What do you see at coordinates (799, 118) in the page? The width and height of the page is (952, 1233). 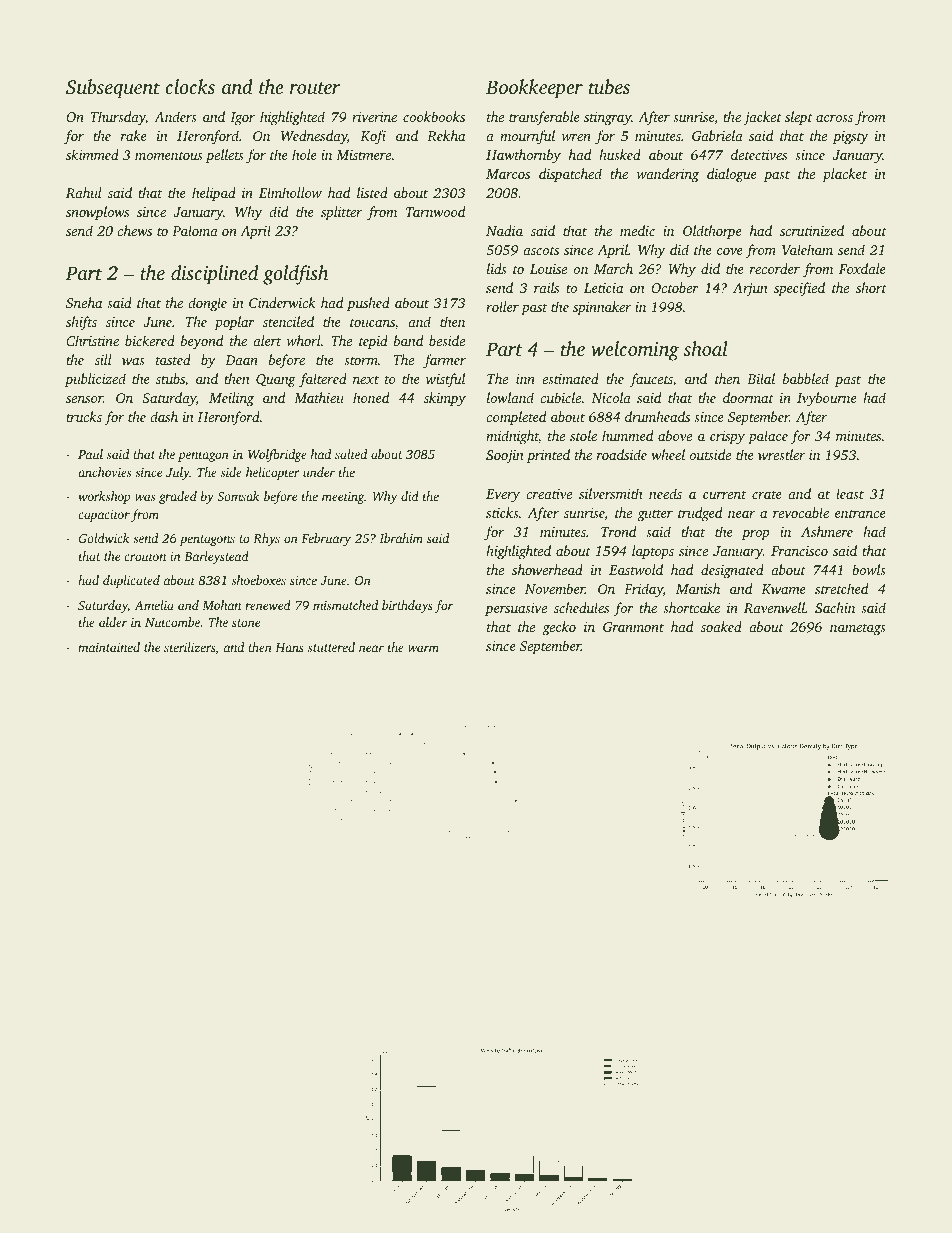 I see `slept` at bounding box center [799, 118].
